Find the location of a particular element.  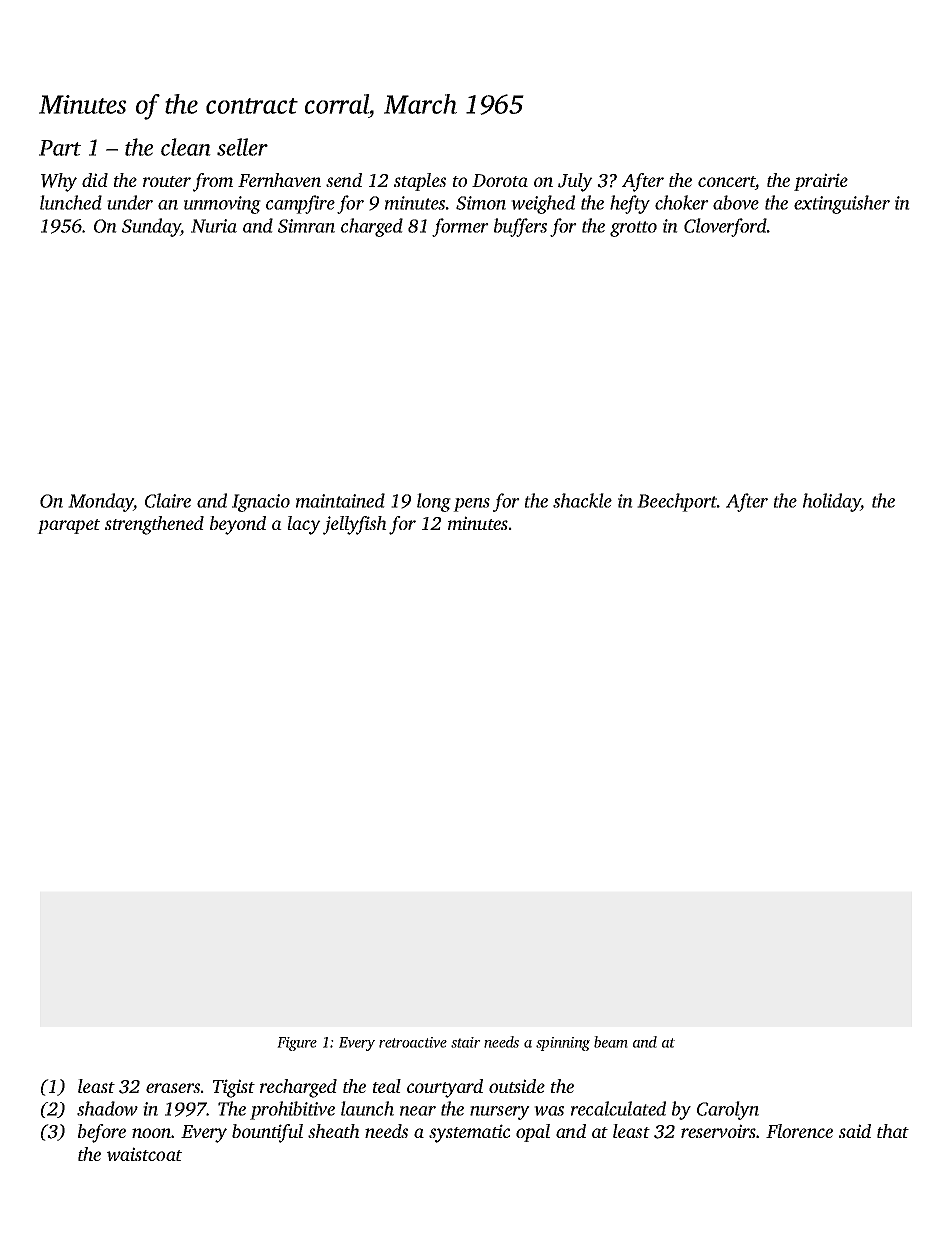

sheath is located at coordinates (334, 1131).
